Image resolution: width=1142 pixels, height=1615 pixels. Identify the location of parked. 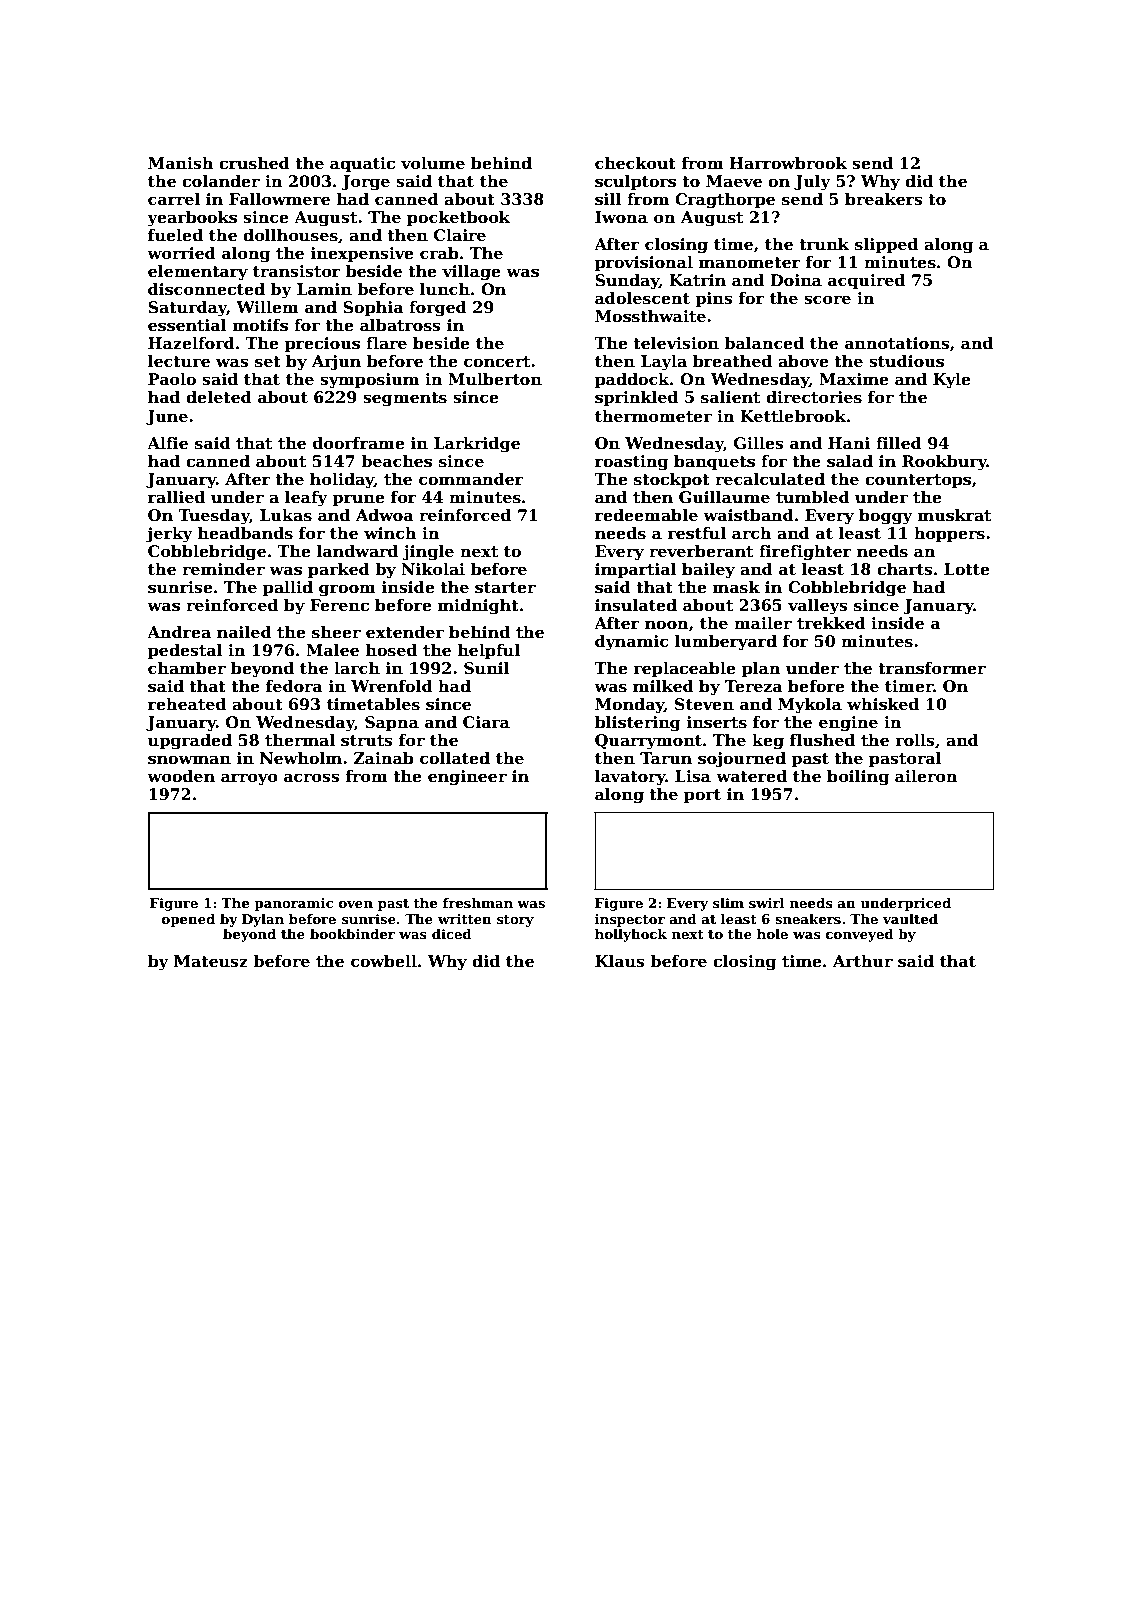
(339, 571).
